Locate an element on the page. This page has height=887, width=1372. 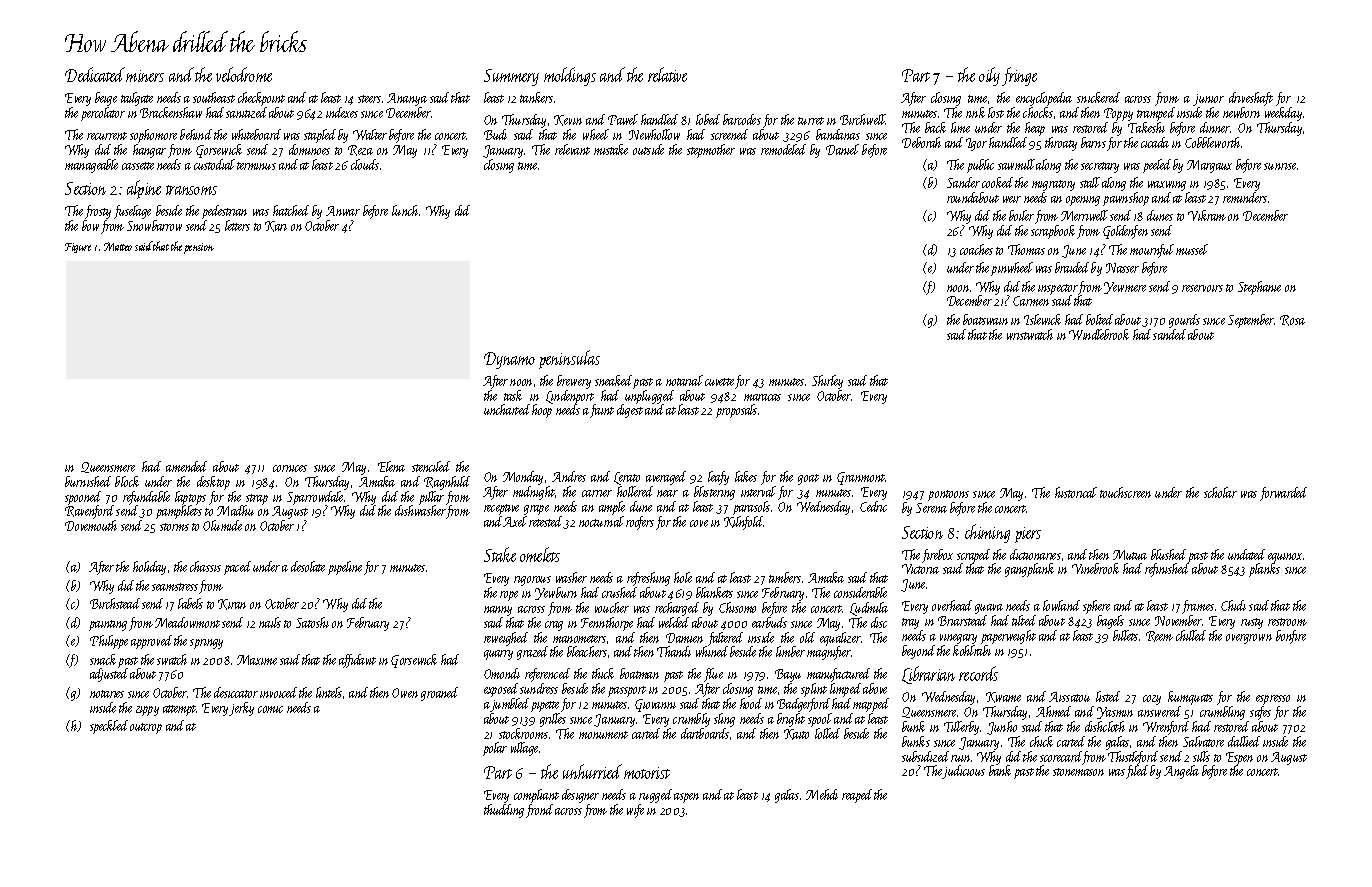
Dedicated is located at coordinates (95, 74).
